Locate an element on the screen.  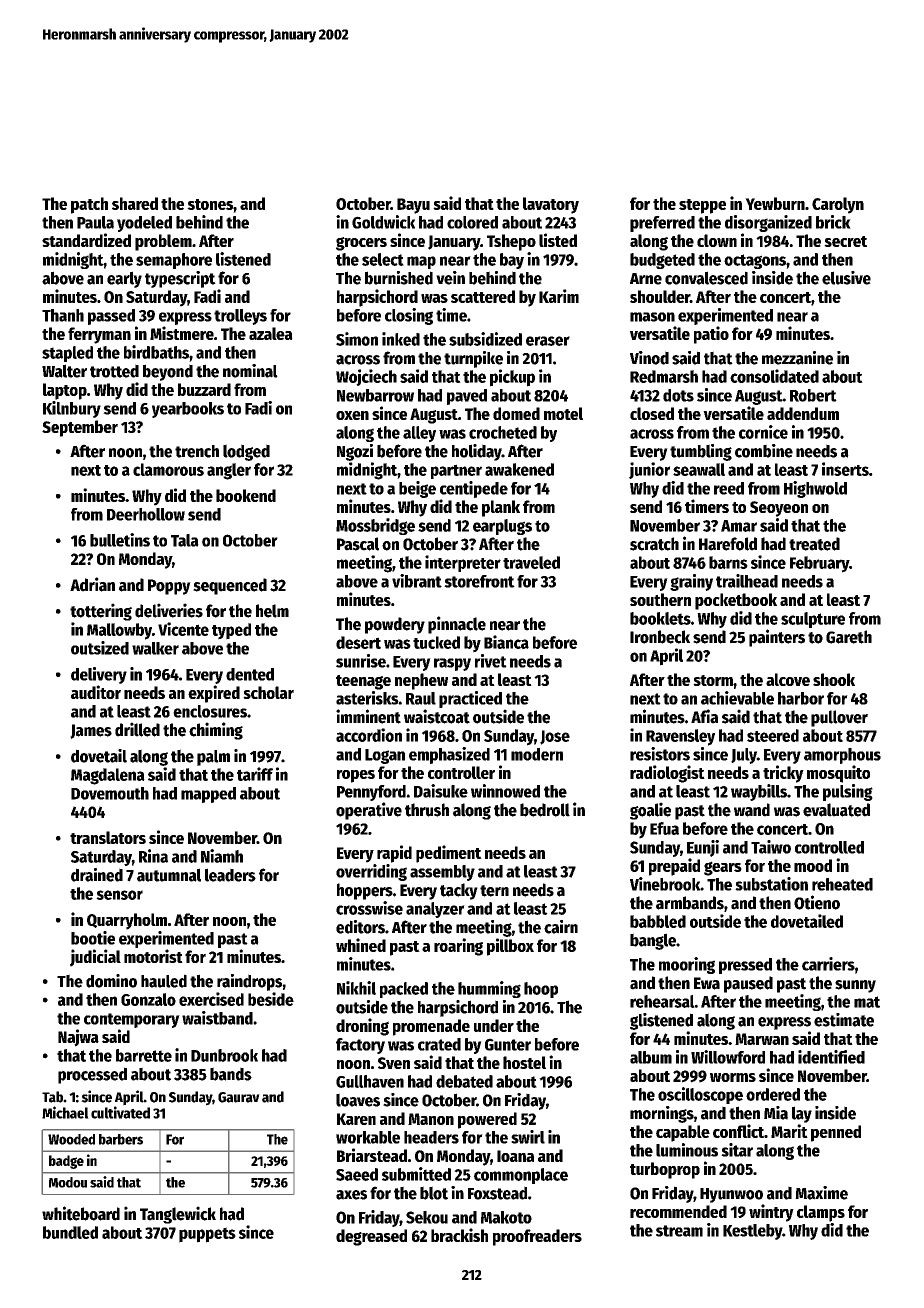
Thanh is located at coordinates (63, 315).
